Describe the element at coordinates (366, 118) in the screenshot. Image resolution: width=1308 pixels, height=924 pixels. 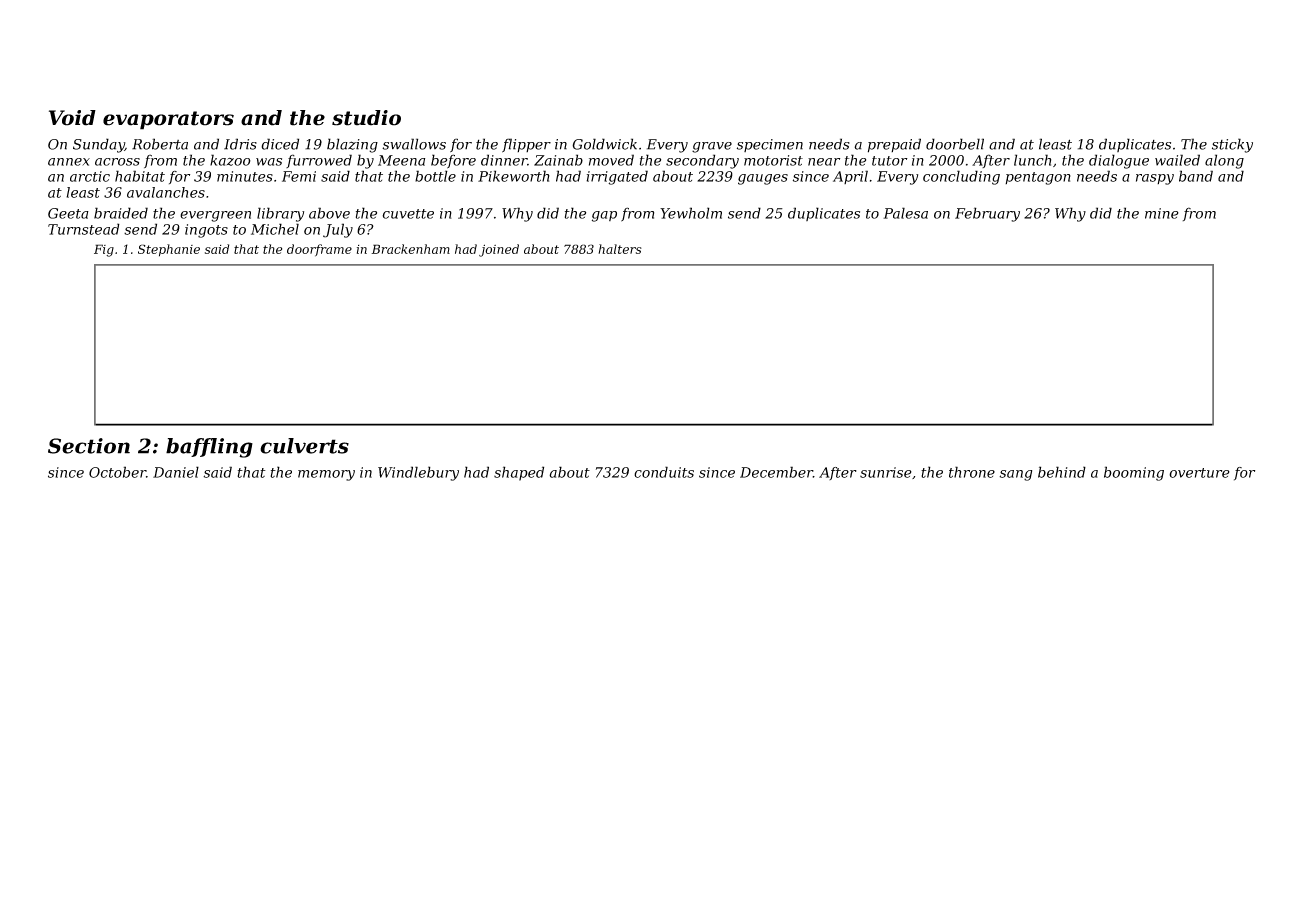
I see `studio` at that location.
